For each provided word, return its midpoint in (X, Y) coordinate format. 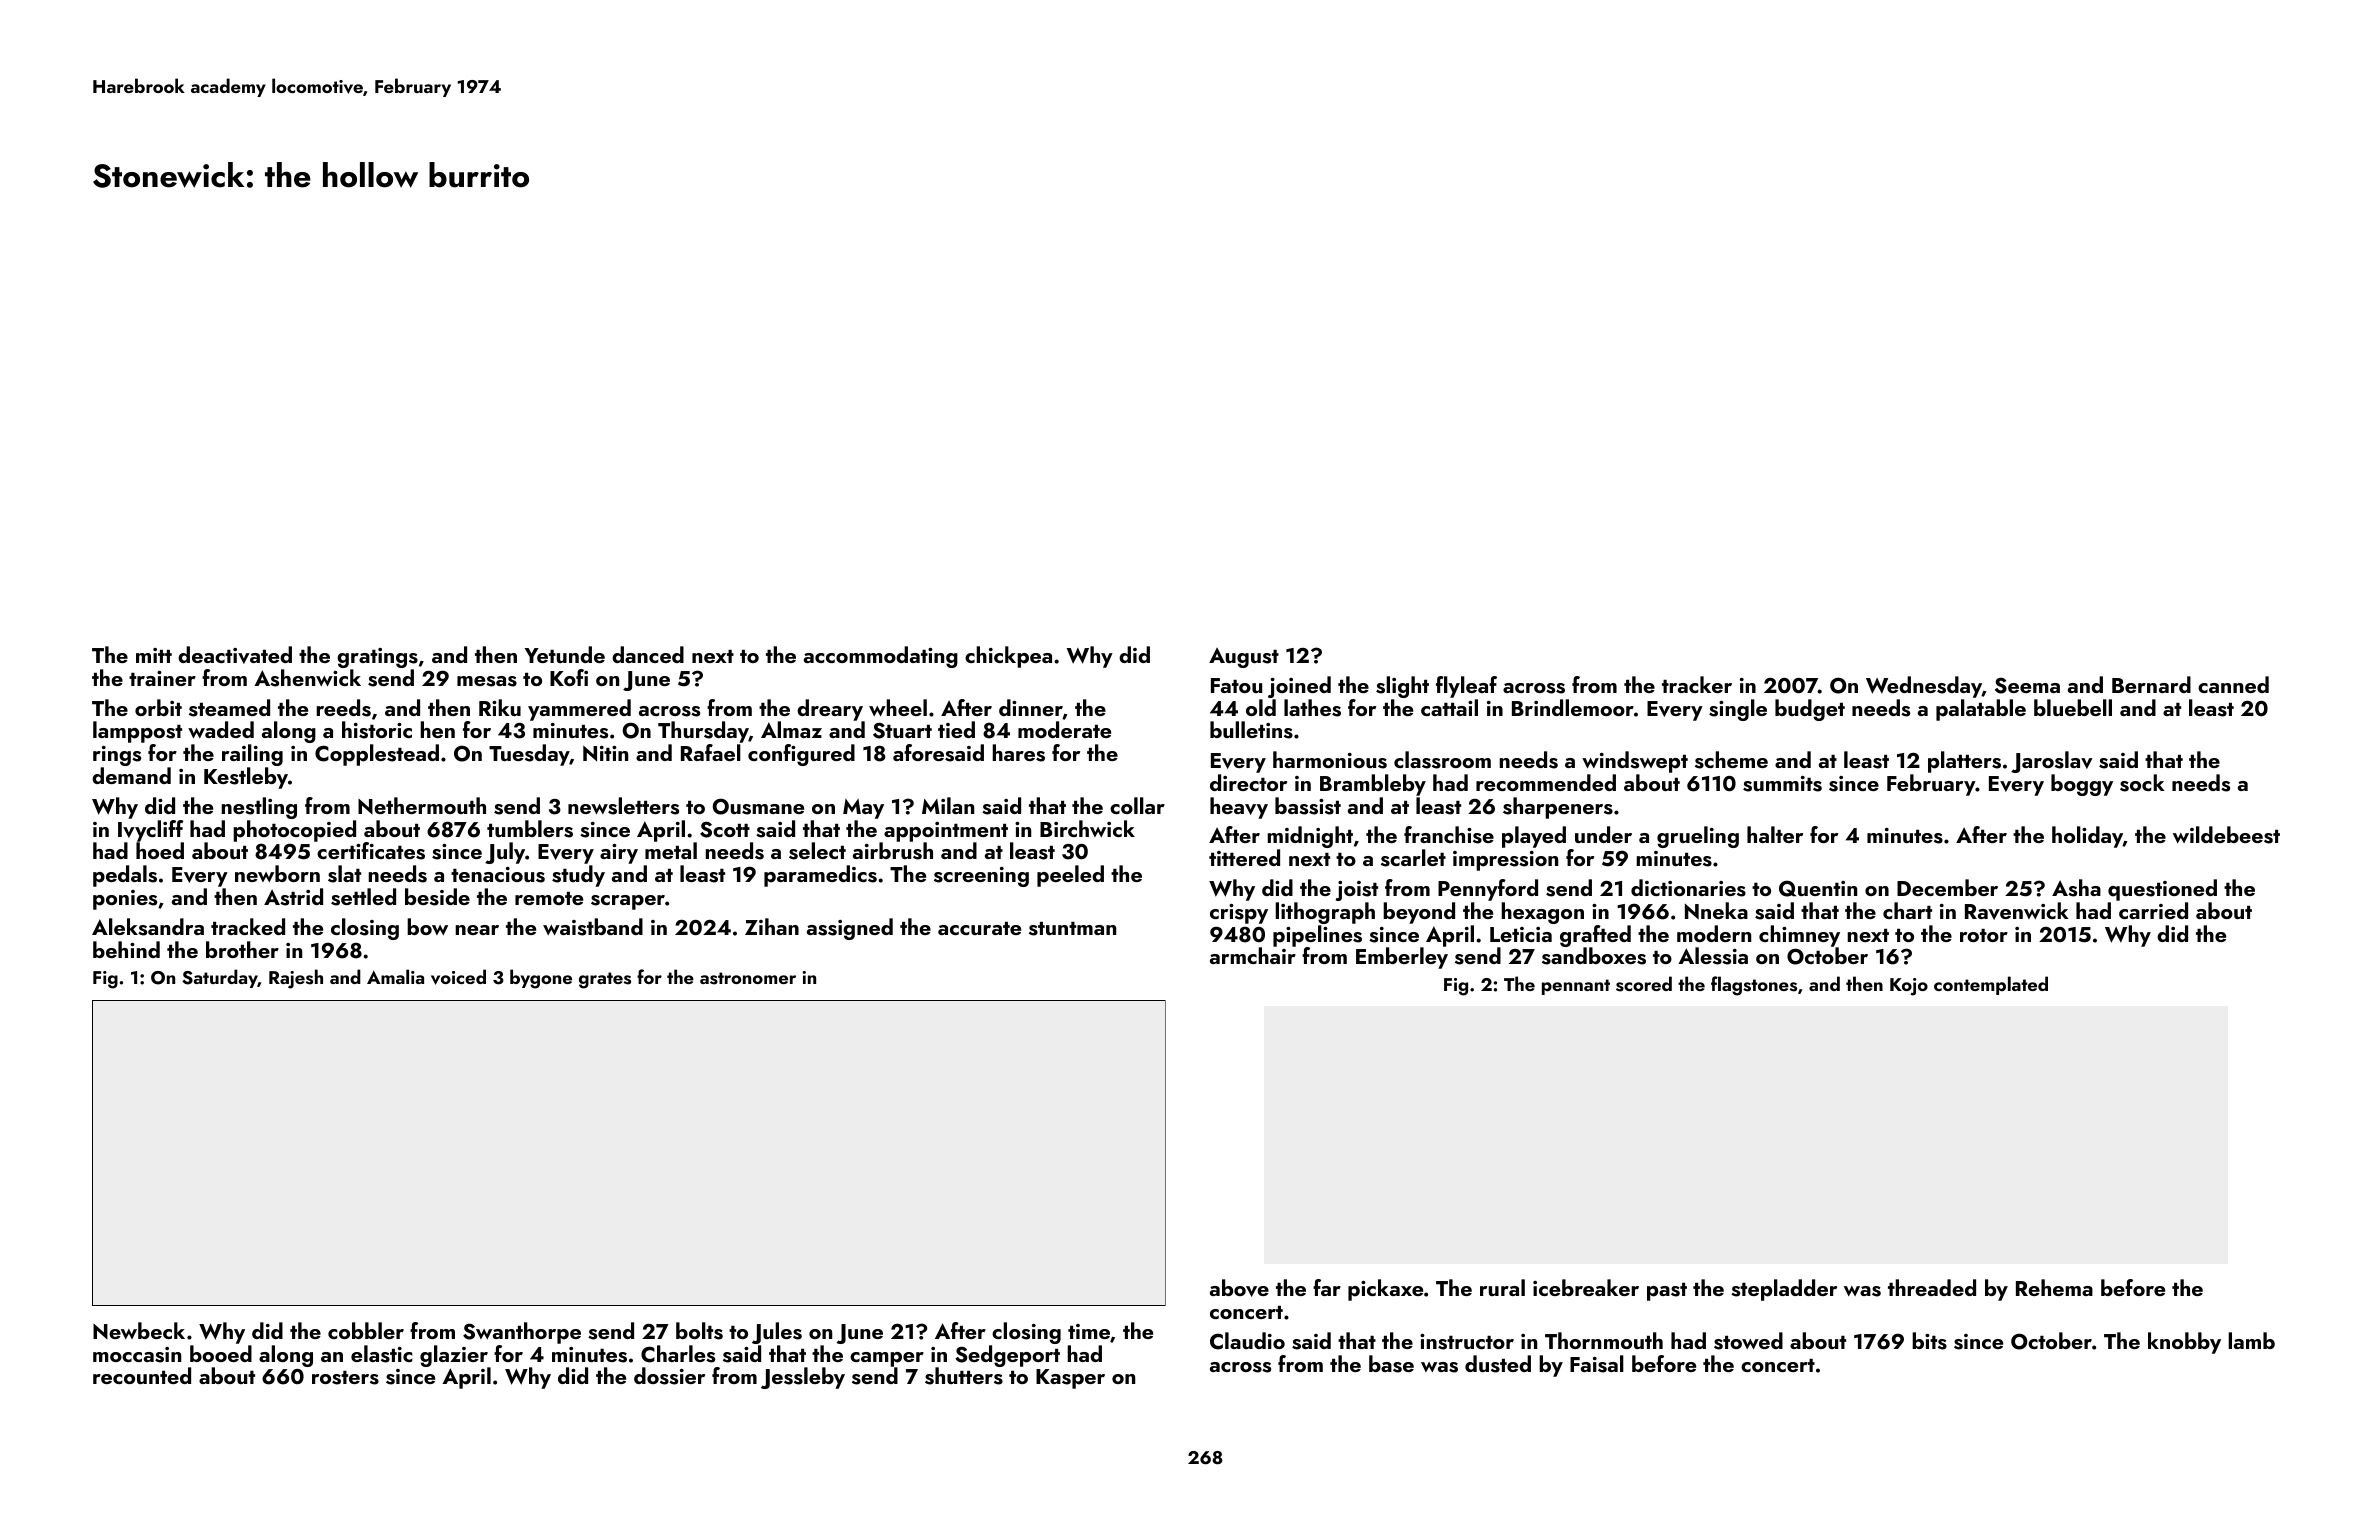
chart (1907, 910)
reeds (343, 708)
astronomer (748, 978)
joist (1357, 891)
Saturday (220, 978)
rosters (345, 1378)
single (1738, 710)
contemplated (1991, 985)
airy (619, 854)
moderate (1064, 729)
